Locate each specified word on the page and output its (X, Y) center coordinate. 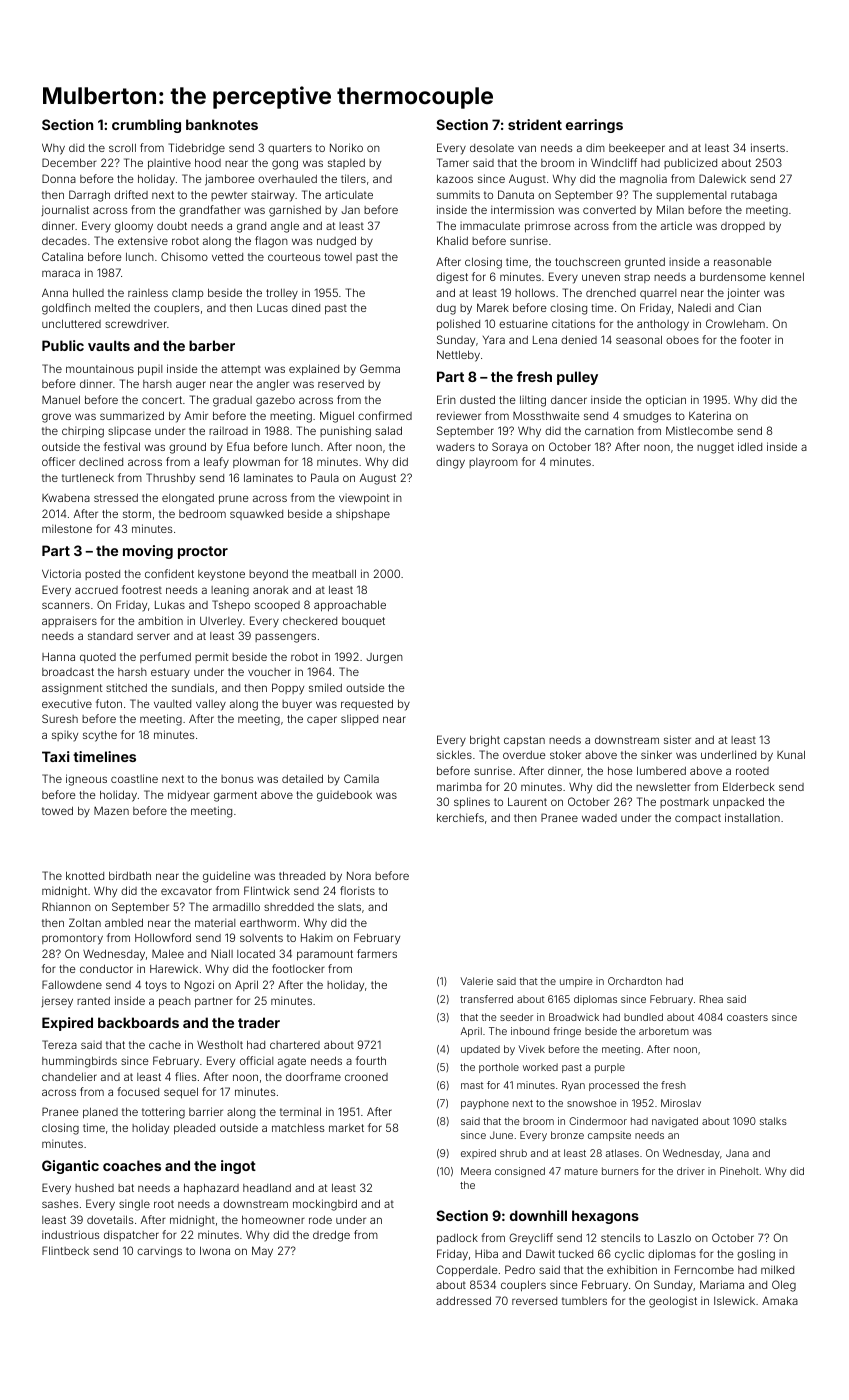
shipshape (363, 514)
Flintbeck (65, 1250)
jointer (743, 294)
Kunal (791, 754)
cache (165, 1045)
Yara (494, 340)
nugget (715, 448)
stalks (773, 1121)
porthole (499, 1068)
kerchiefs (460, 817)
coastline (134, 778)
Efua (238, 446)
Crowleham (735, 323)
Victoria (61, 573)
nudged (336, 242)
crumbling (146, 126)
